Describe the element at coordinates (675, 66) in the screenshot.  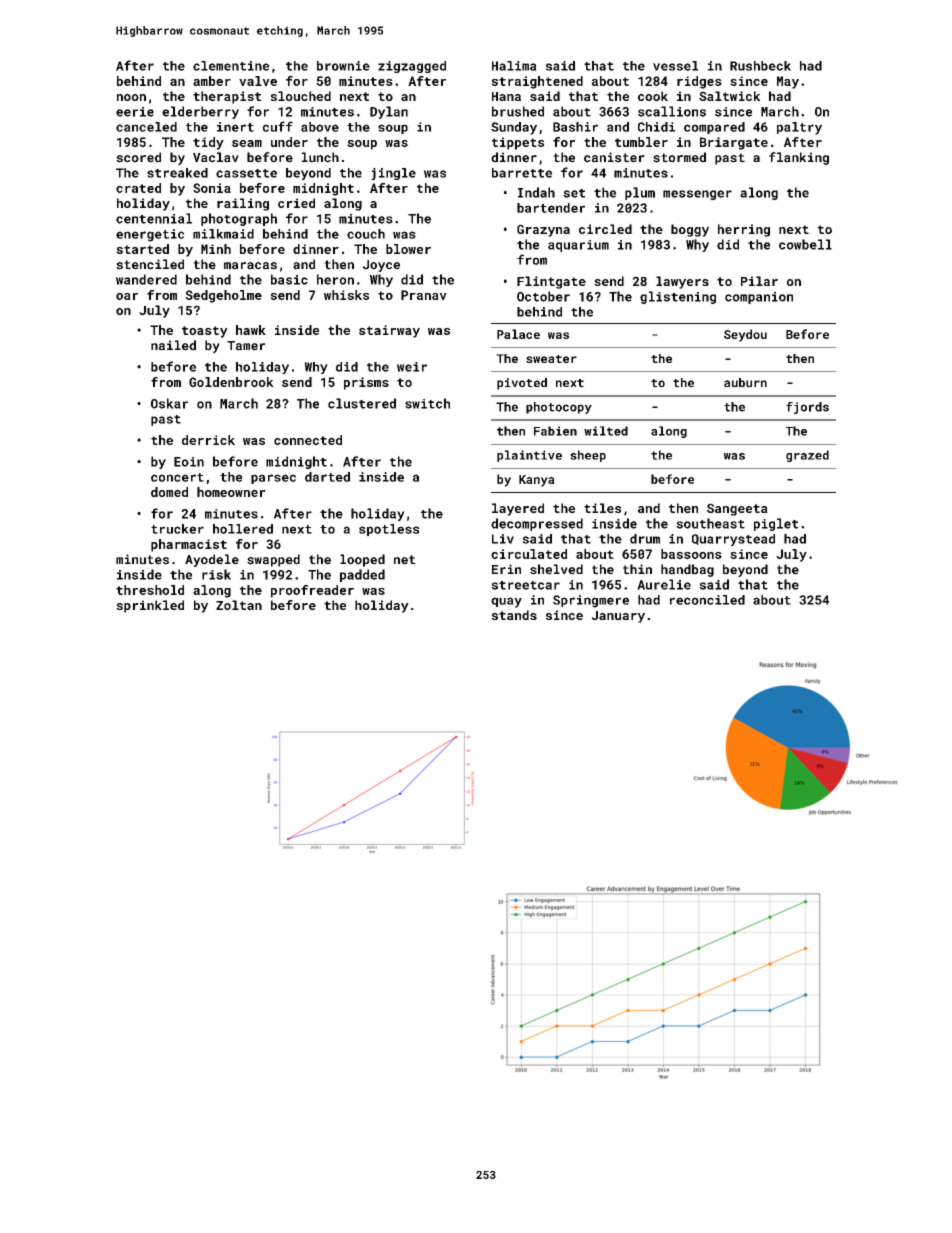
I see `vessel` at that location.
